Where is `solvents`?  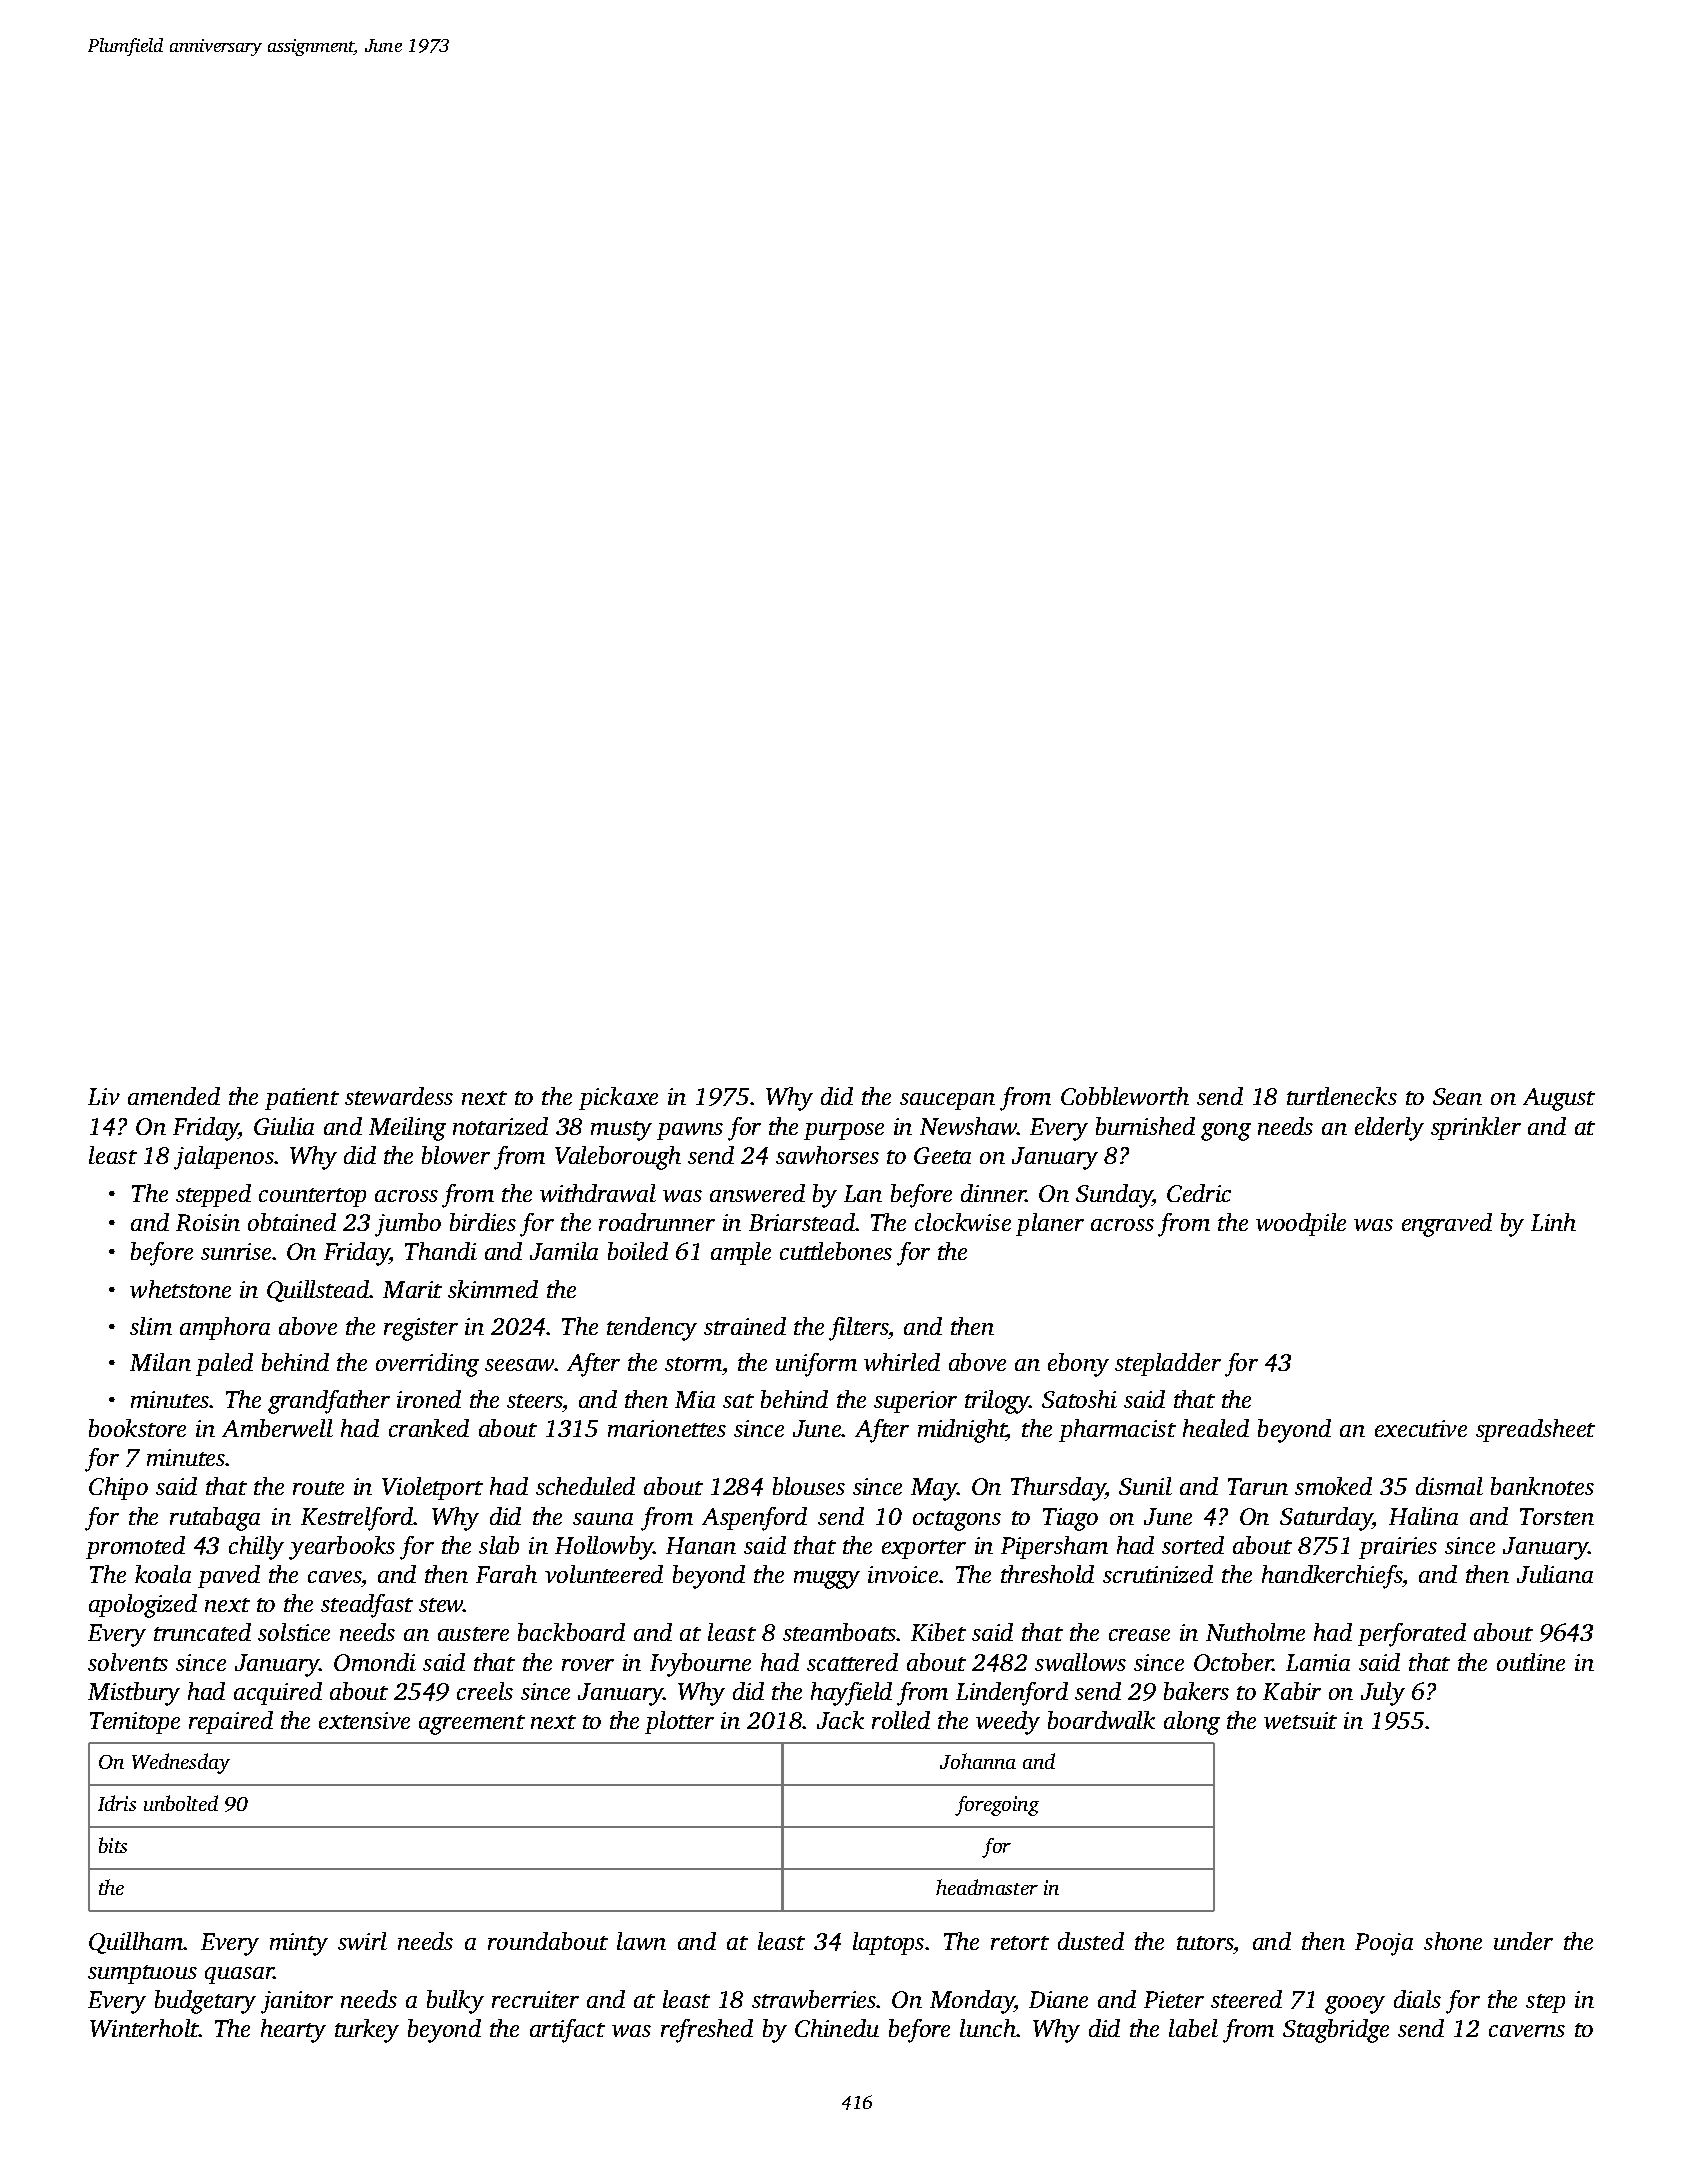 solvents is located at coordinates (128, 1662).
